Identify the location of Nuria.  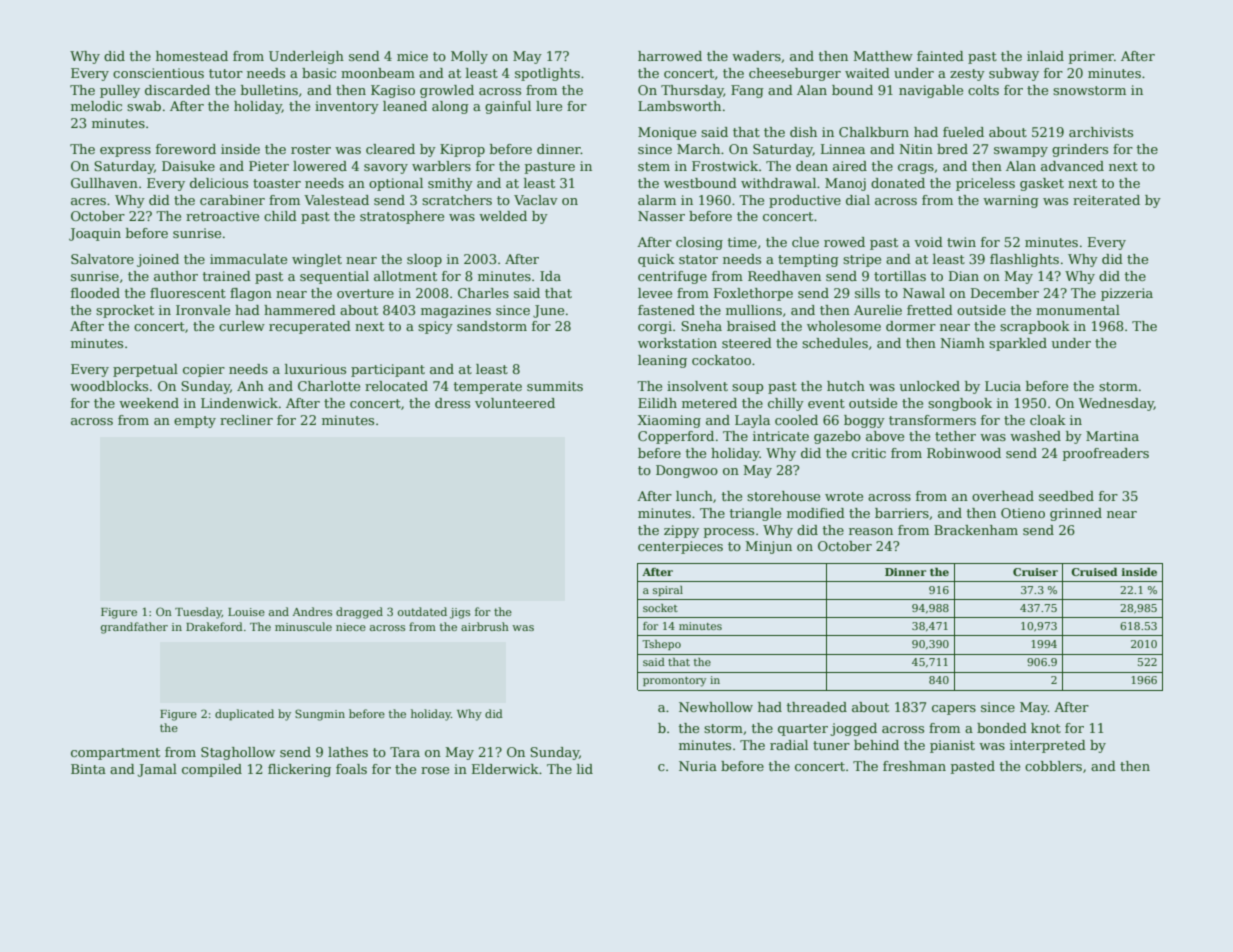
(698, 766).
